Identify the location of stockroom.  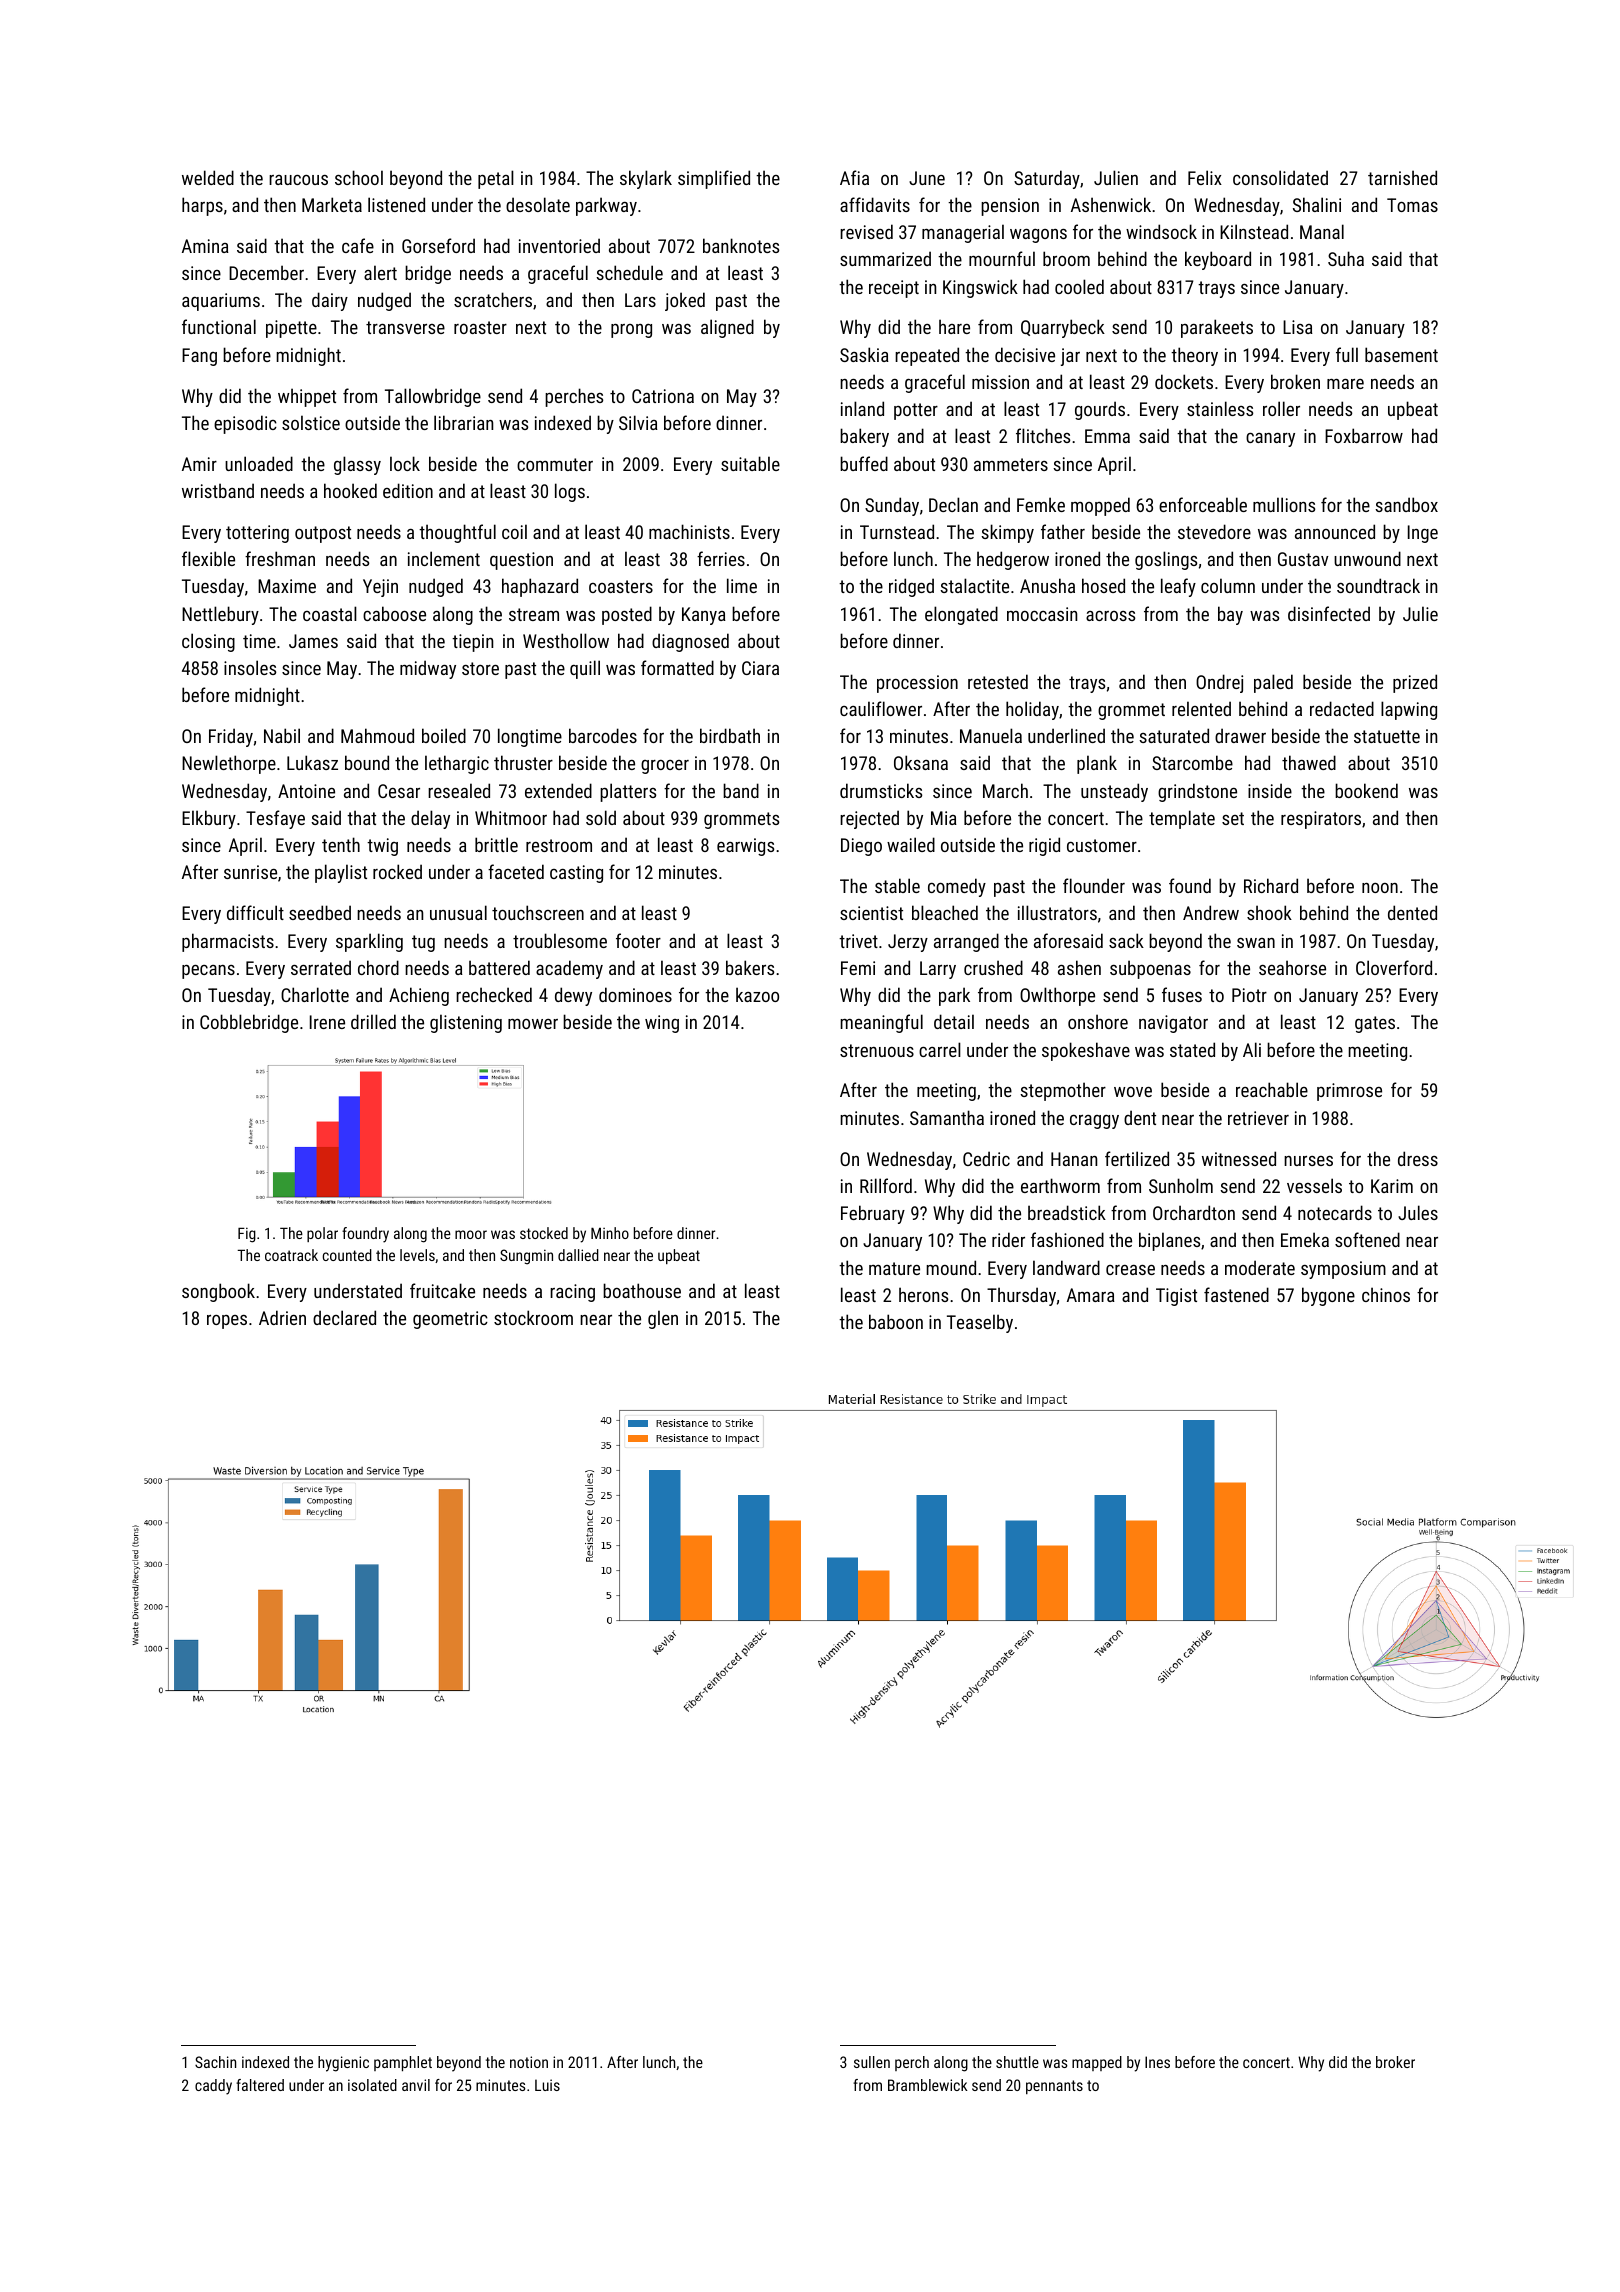
(533, 1317).
